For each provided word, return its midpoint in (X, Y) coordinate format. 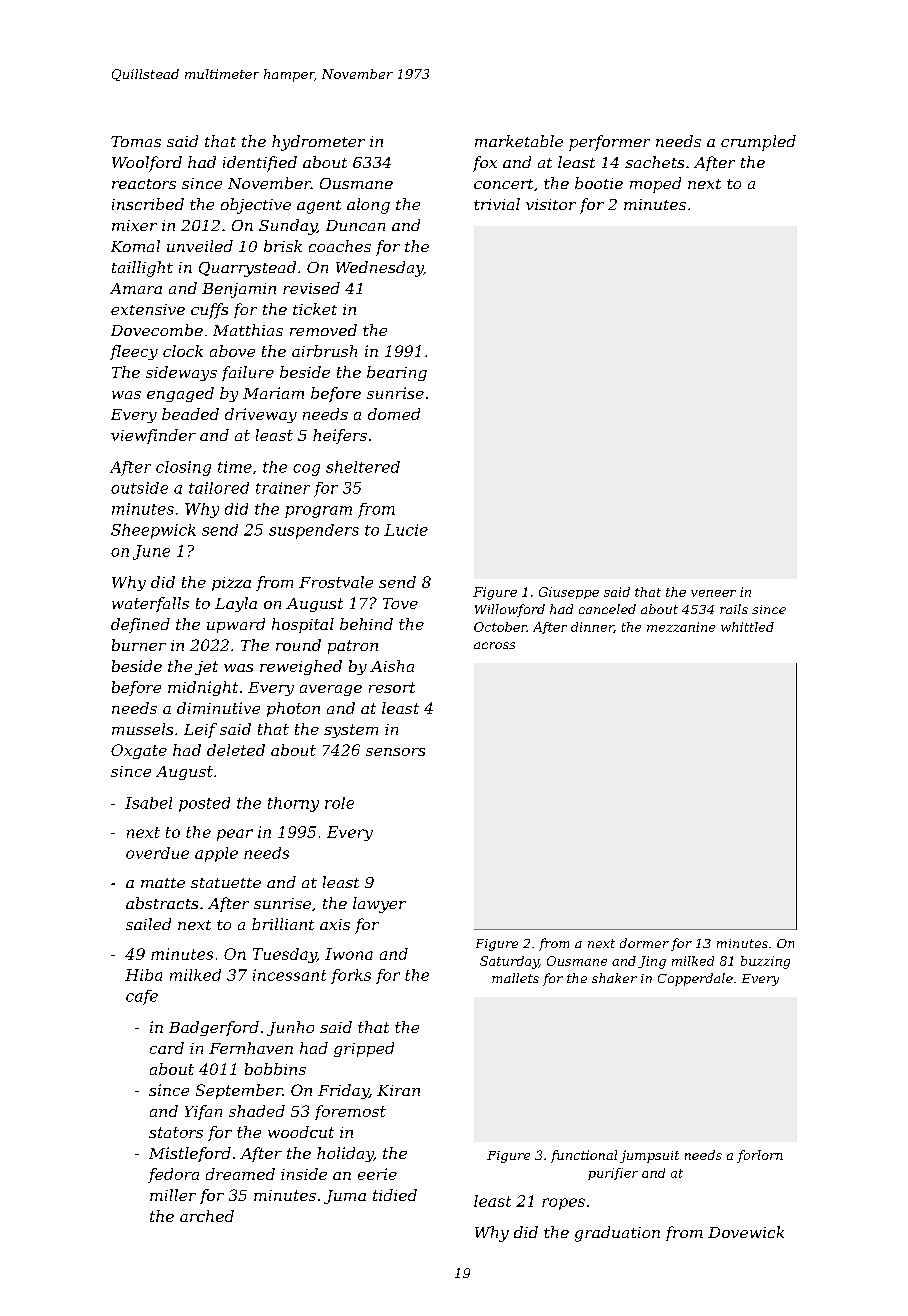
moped (655, 185)
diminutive (218, 708)
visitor (551, 204)
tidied (395, 1195)
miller (173, 1195)
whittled (747, 627)
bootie (599, 183)
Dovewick (746, 1232)
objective (256, 206)
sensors (395, 752)
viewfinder (153, 436)
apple (216, 854)
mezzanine (681, 627)
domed (394, 414)
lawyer (379, 905)
